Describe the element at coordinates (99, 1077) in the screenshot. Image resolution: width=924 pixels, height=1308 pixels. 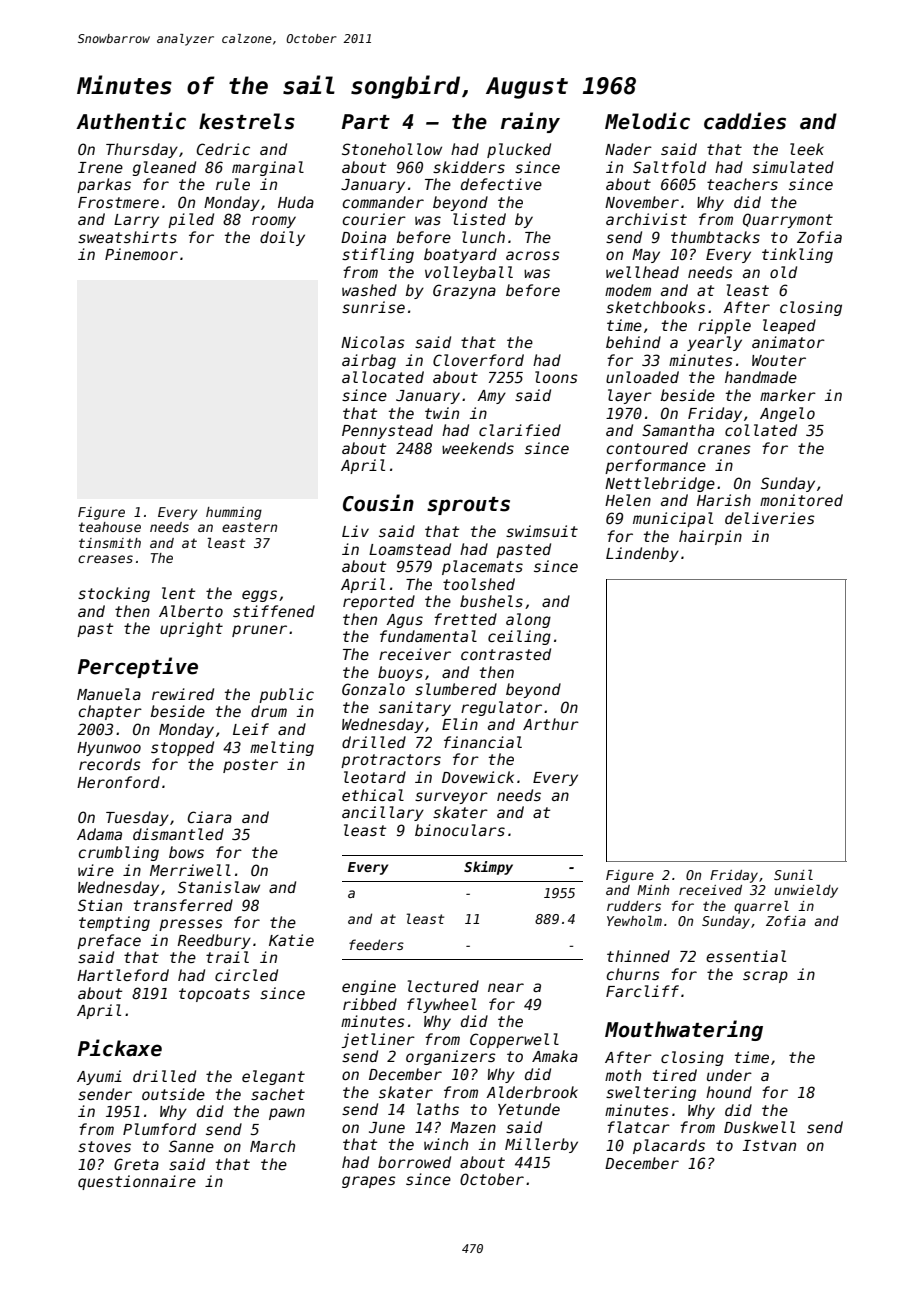
I see `Ayumi` at that location.
